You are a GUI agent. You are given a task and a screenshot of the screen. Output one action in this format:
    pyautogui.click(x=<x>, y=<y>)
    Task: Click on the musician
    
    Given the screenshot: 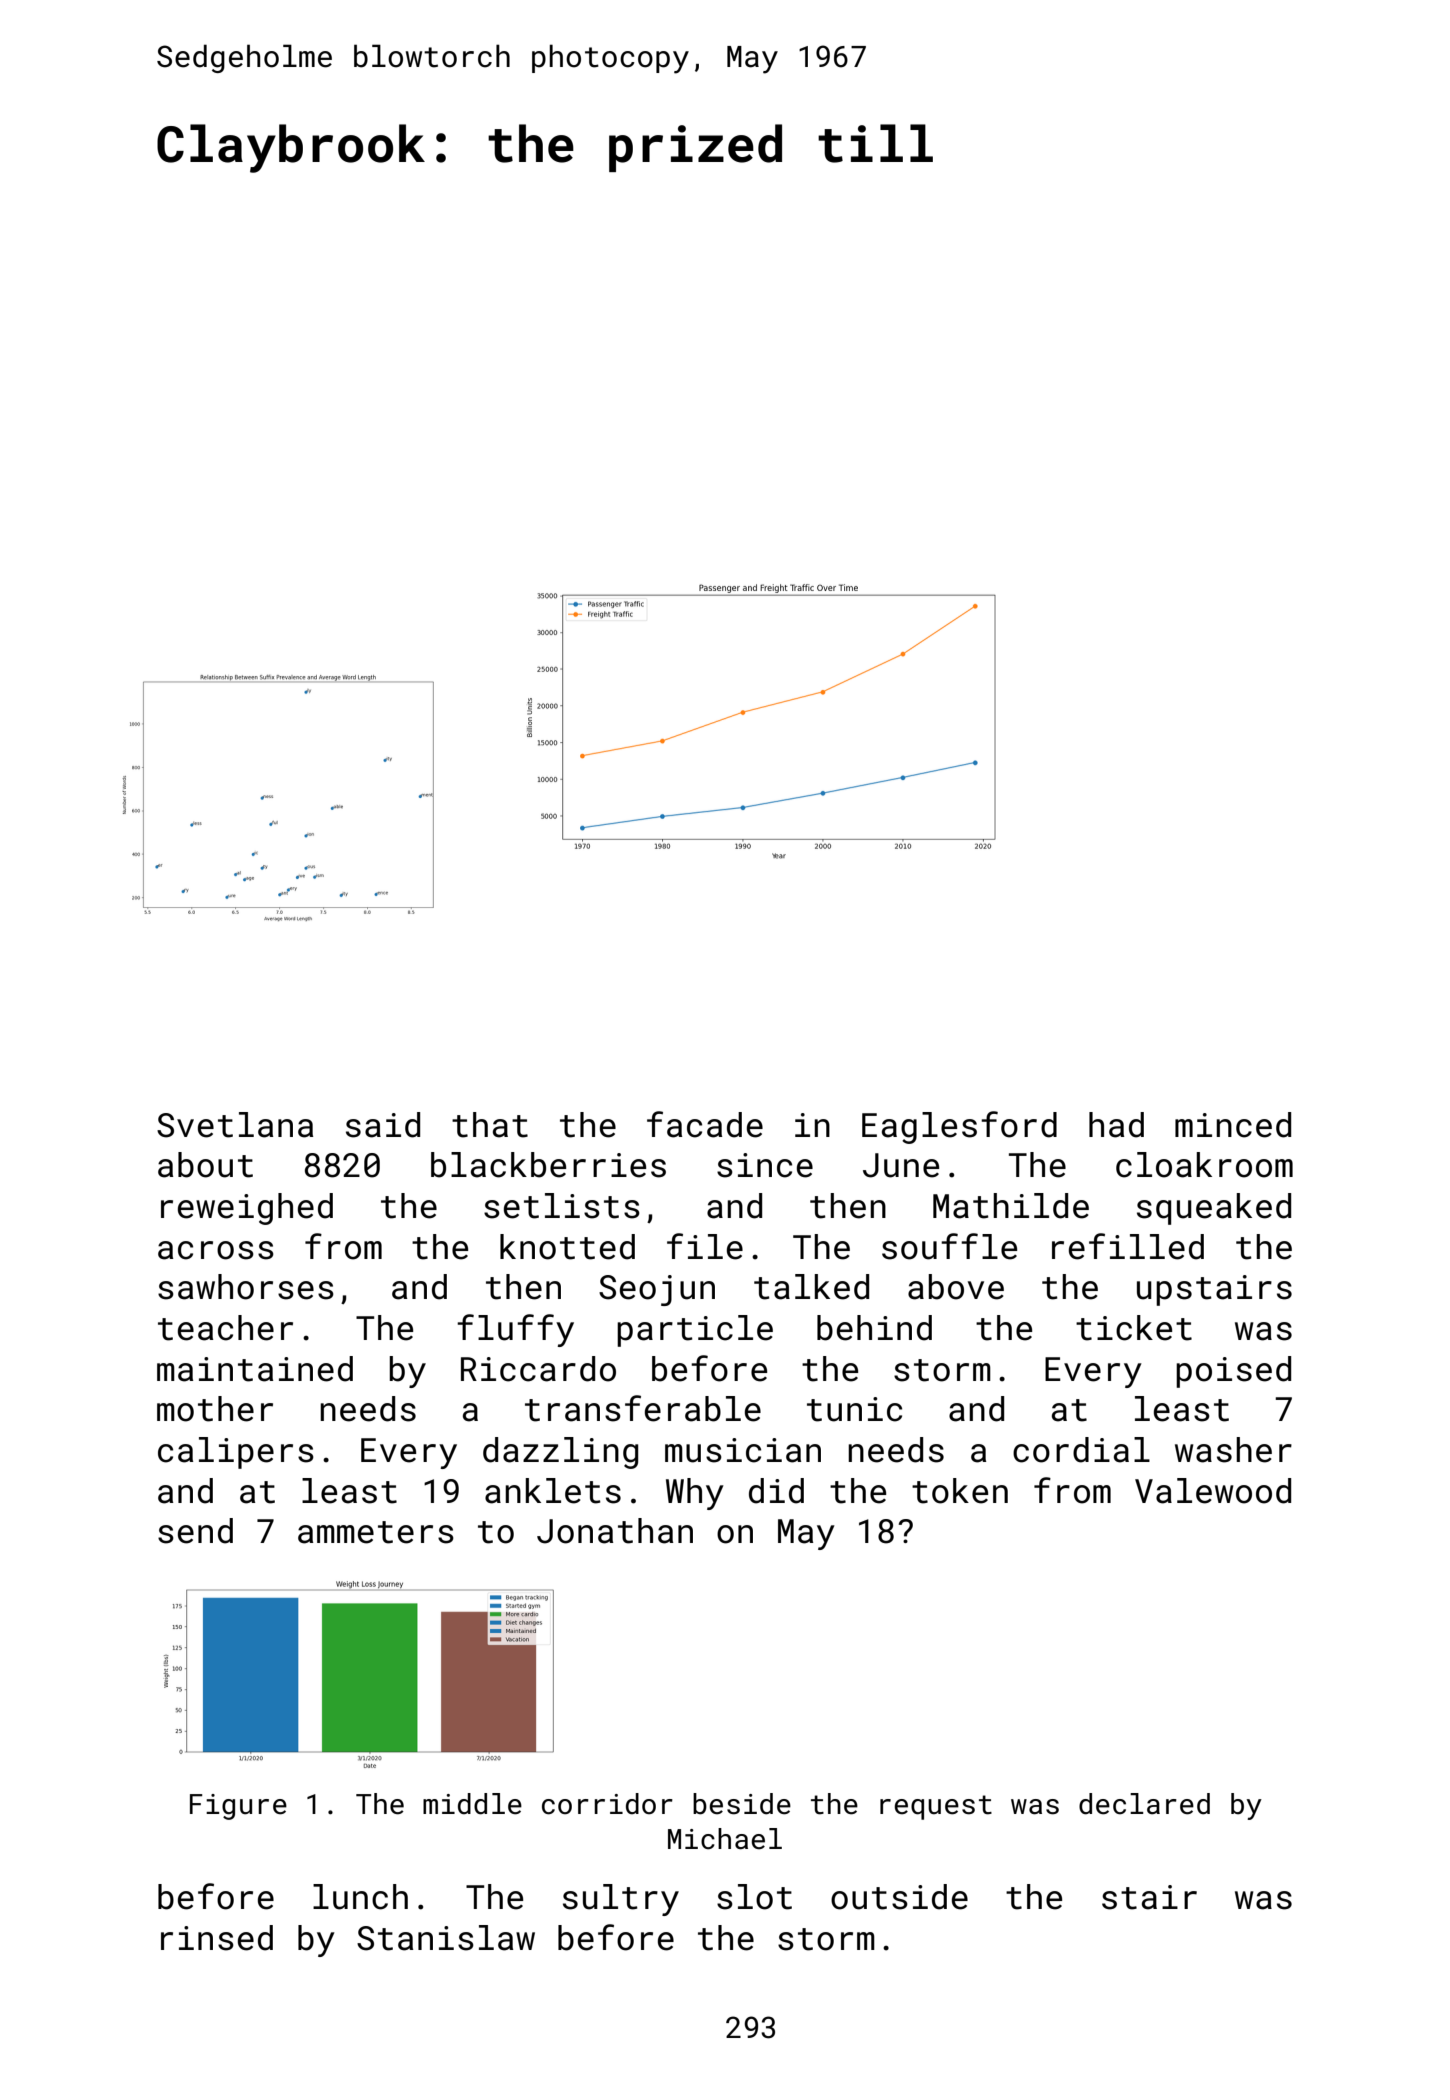 What is the action you would take?
    pyautogui.click(x=743, y=1450)
